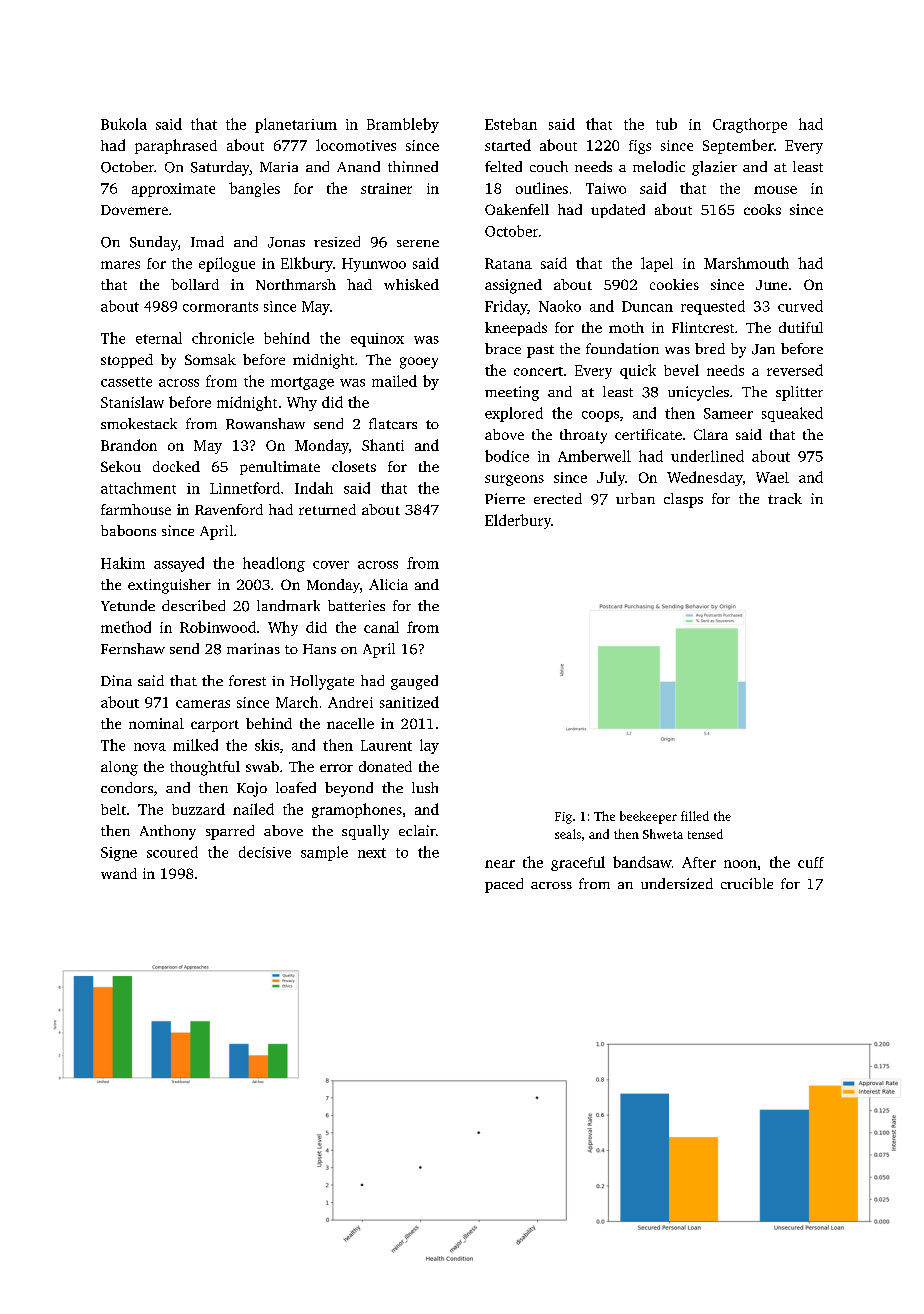 The height and width of the screenshot is (1314, 924). Describe the element at coordinates (635, 498) in the screenshot. I see `urban` at that location.
